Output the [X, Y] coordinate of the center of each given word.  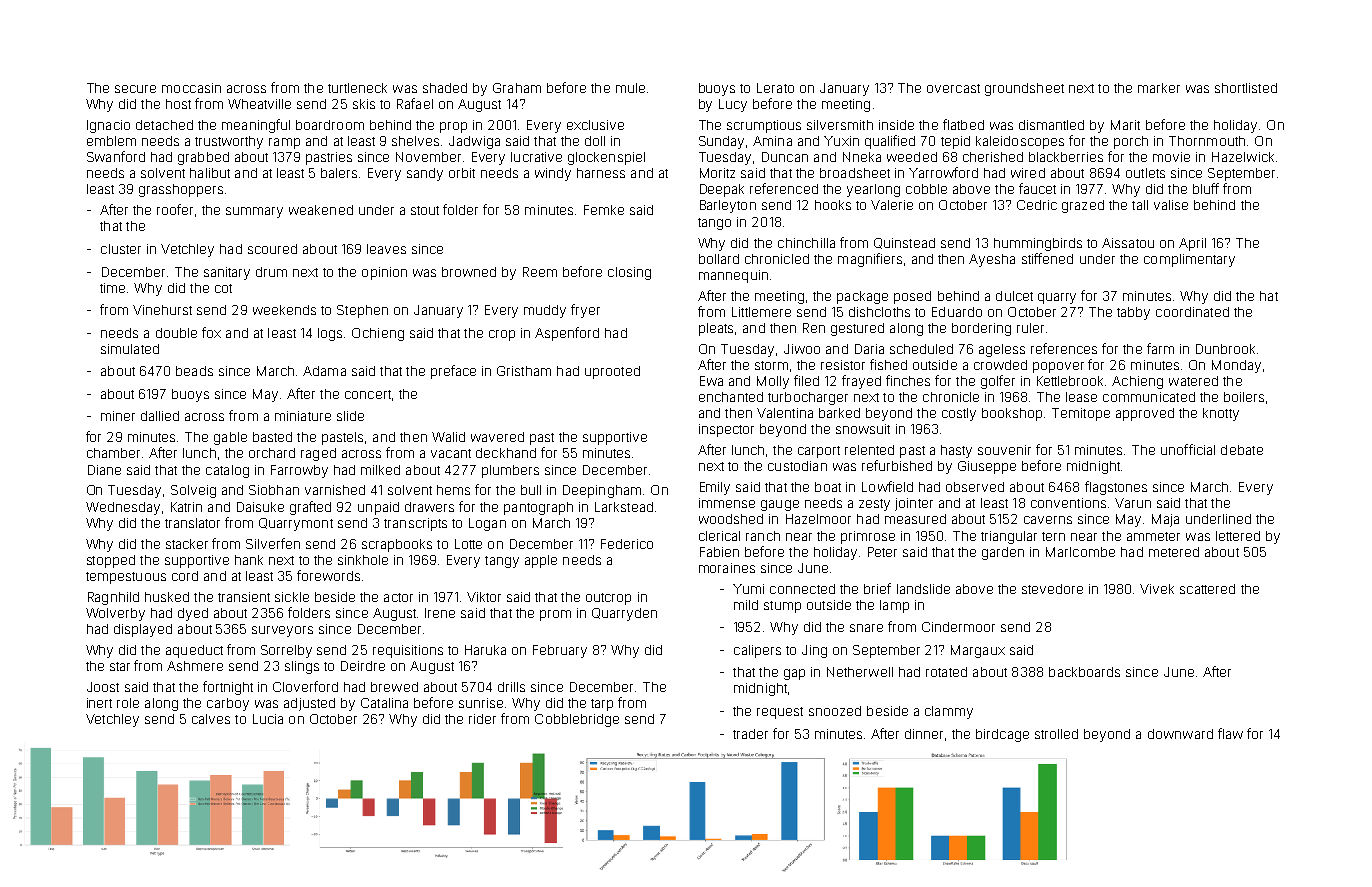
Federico [627, 544]
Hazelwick [1243, 157]
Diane [104, 470]
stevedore [1052, 589]
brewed [394, 687]
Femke [604, 210]
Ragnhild [113, 598]
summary [254, 212]
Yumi [748, 589]
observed [975, 487]
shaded [445, 88]
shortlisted [1246, 88]
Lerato [775, 88]
